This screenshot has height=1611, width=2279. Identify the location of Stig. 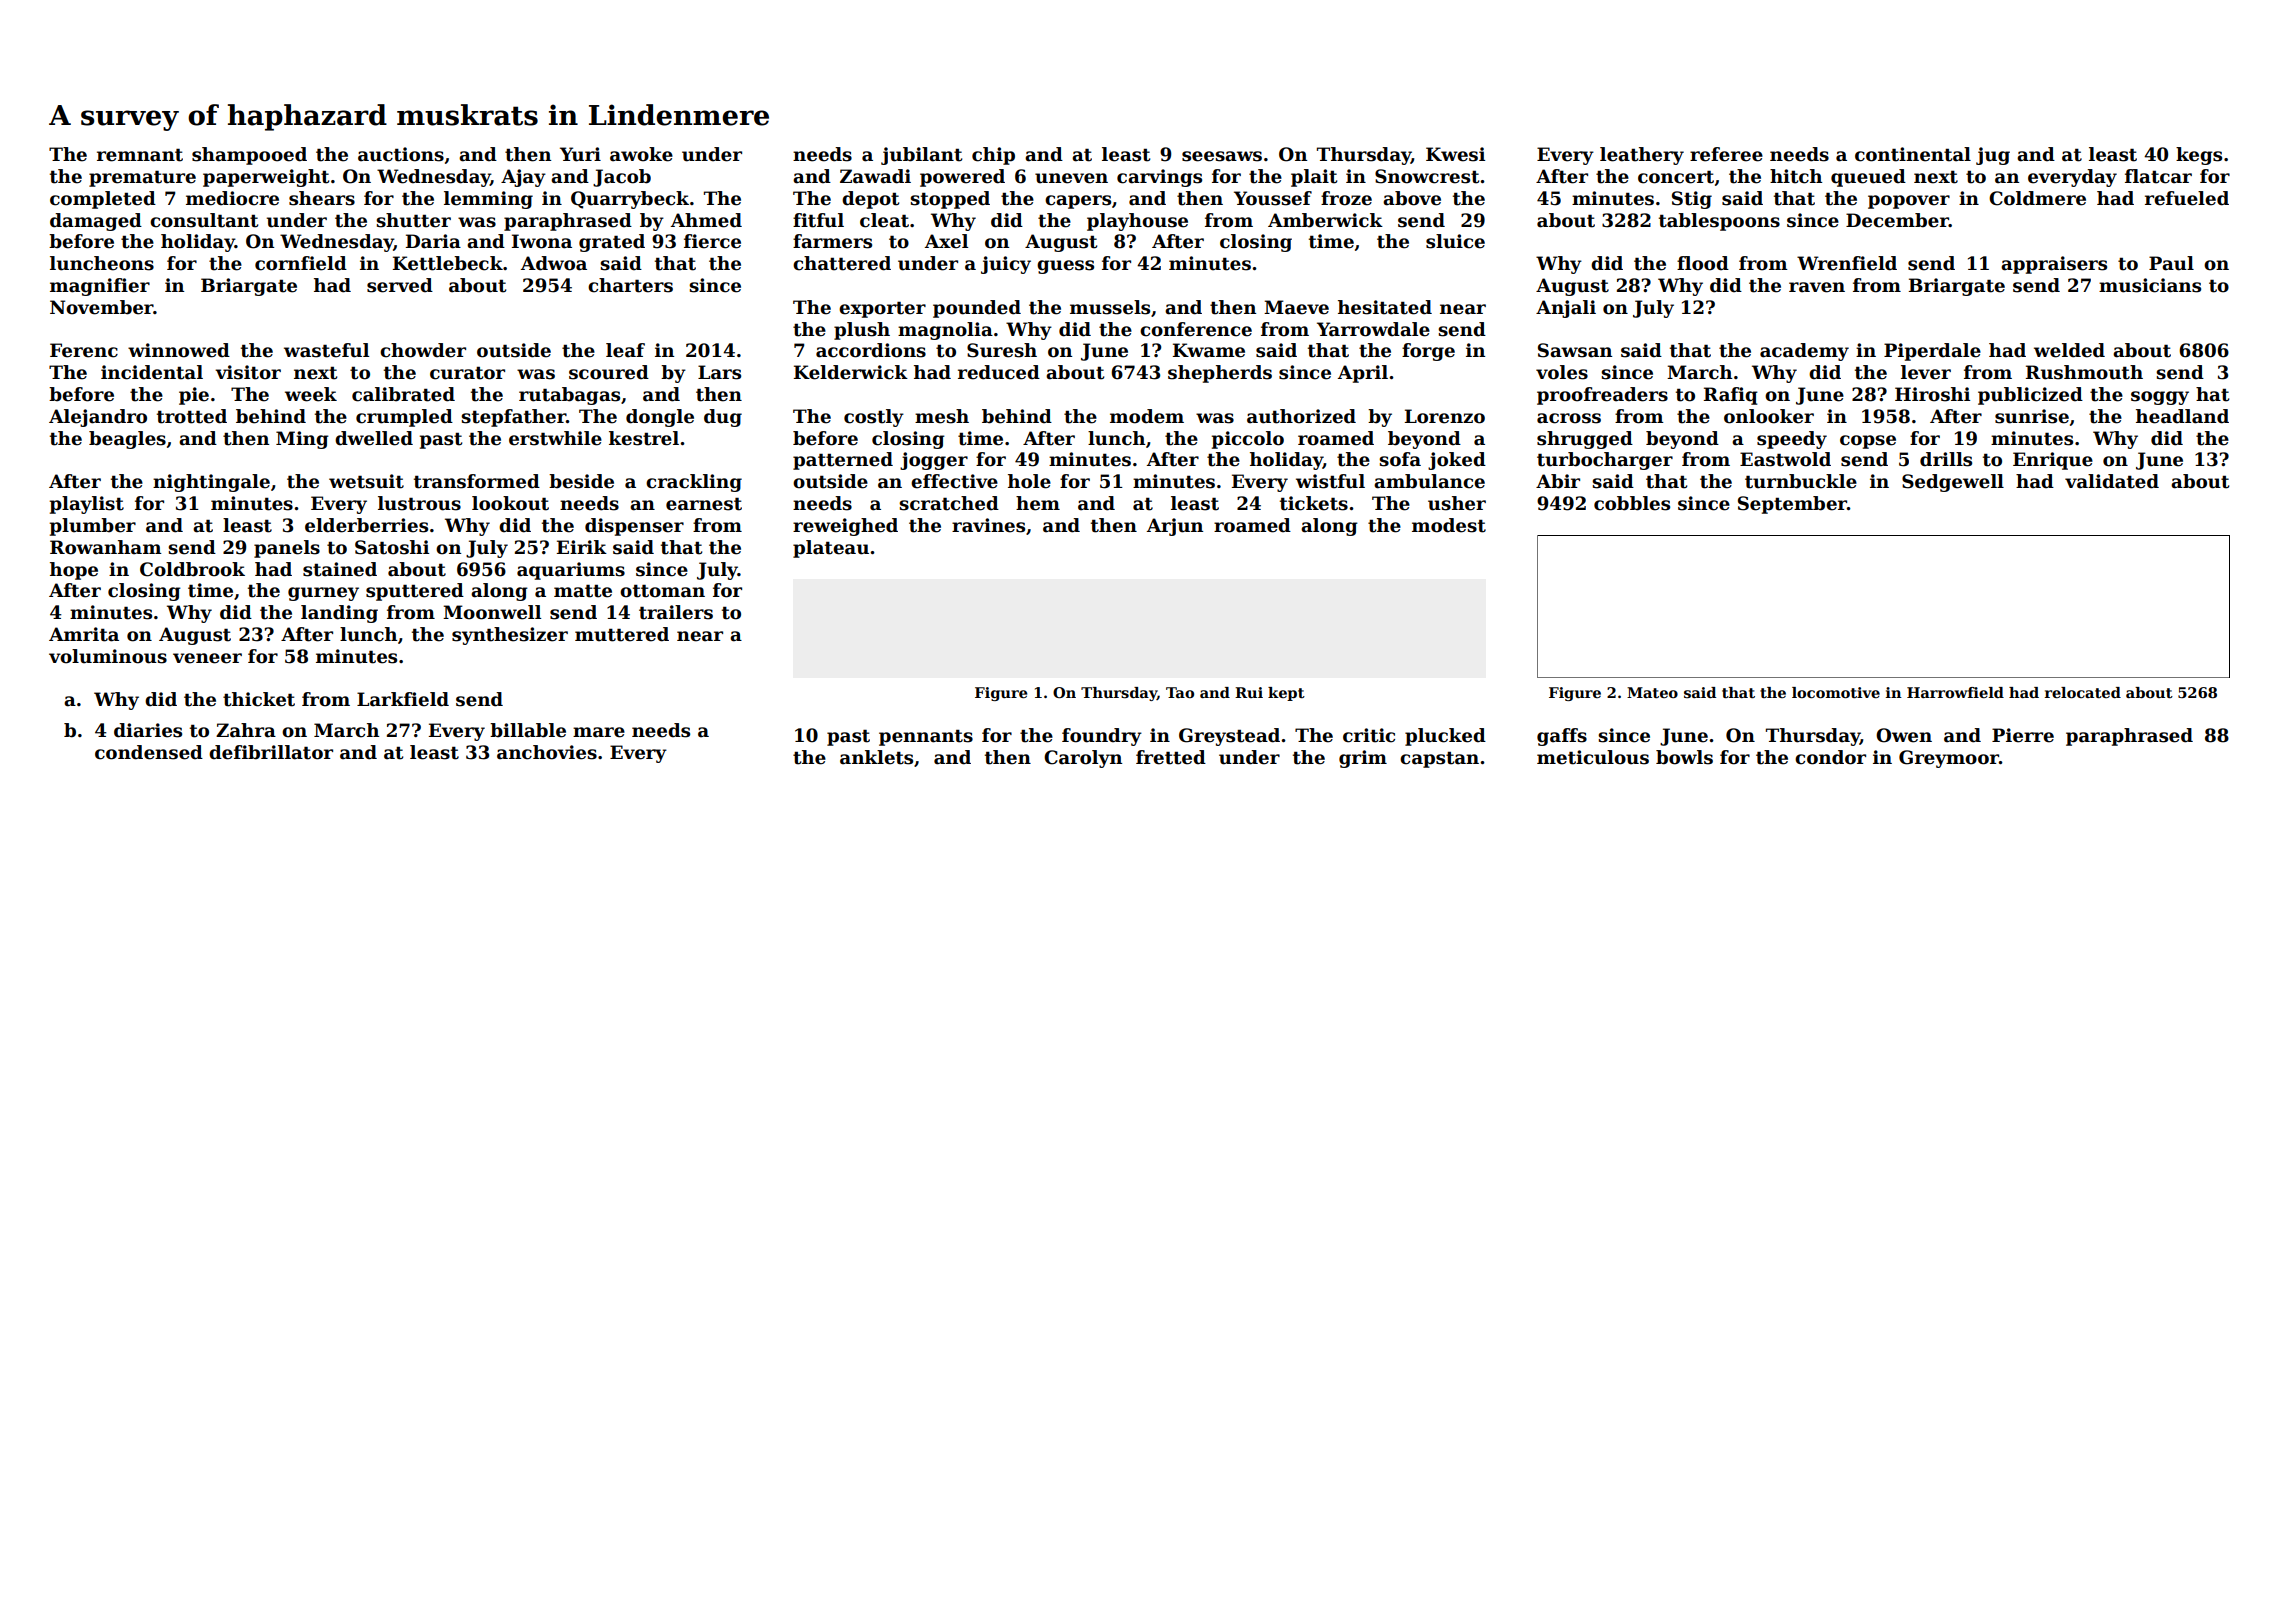
(1692, 200).
